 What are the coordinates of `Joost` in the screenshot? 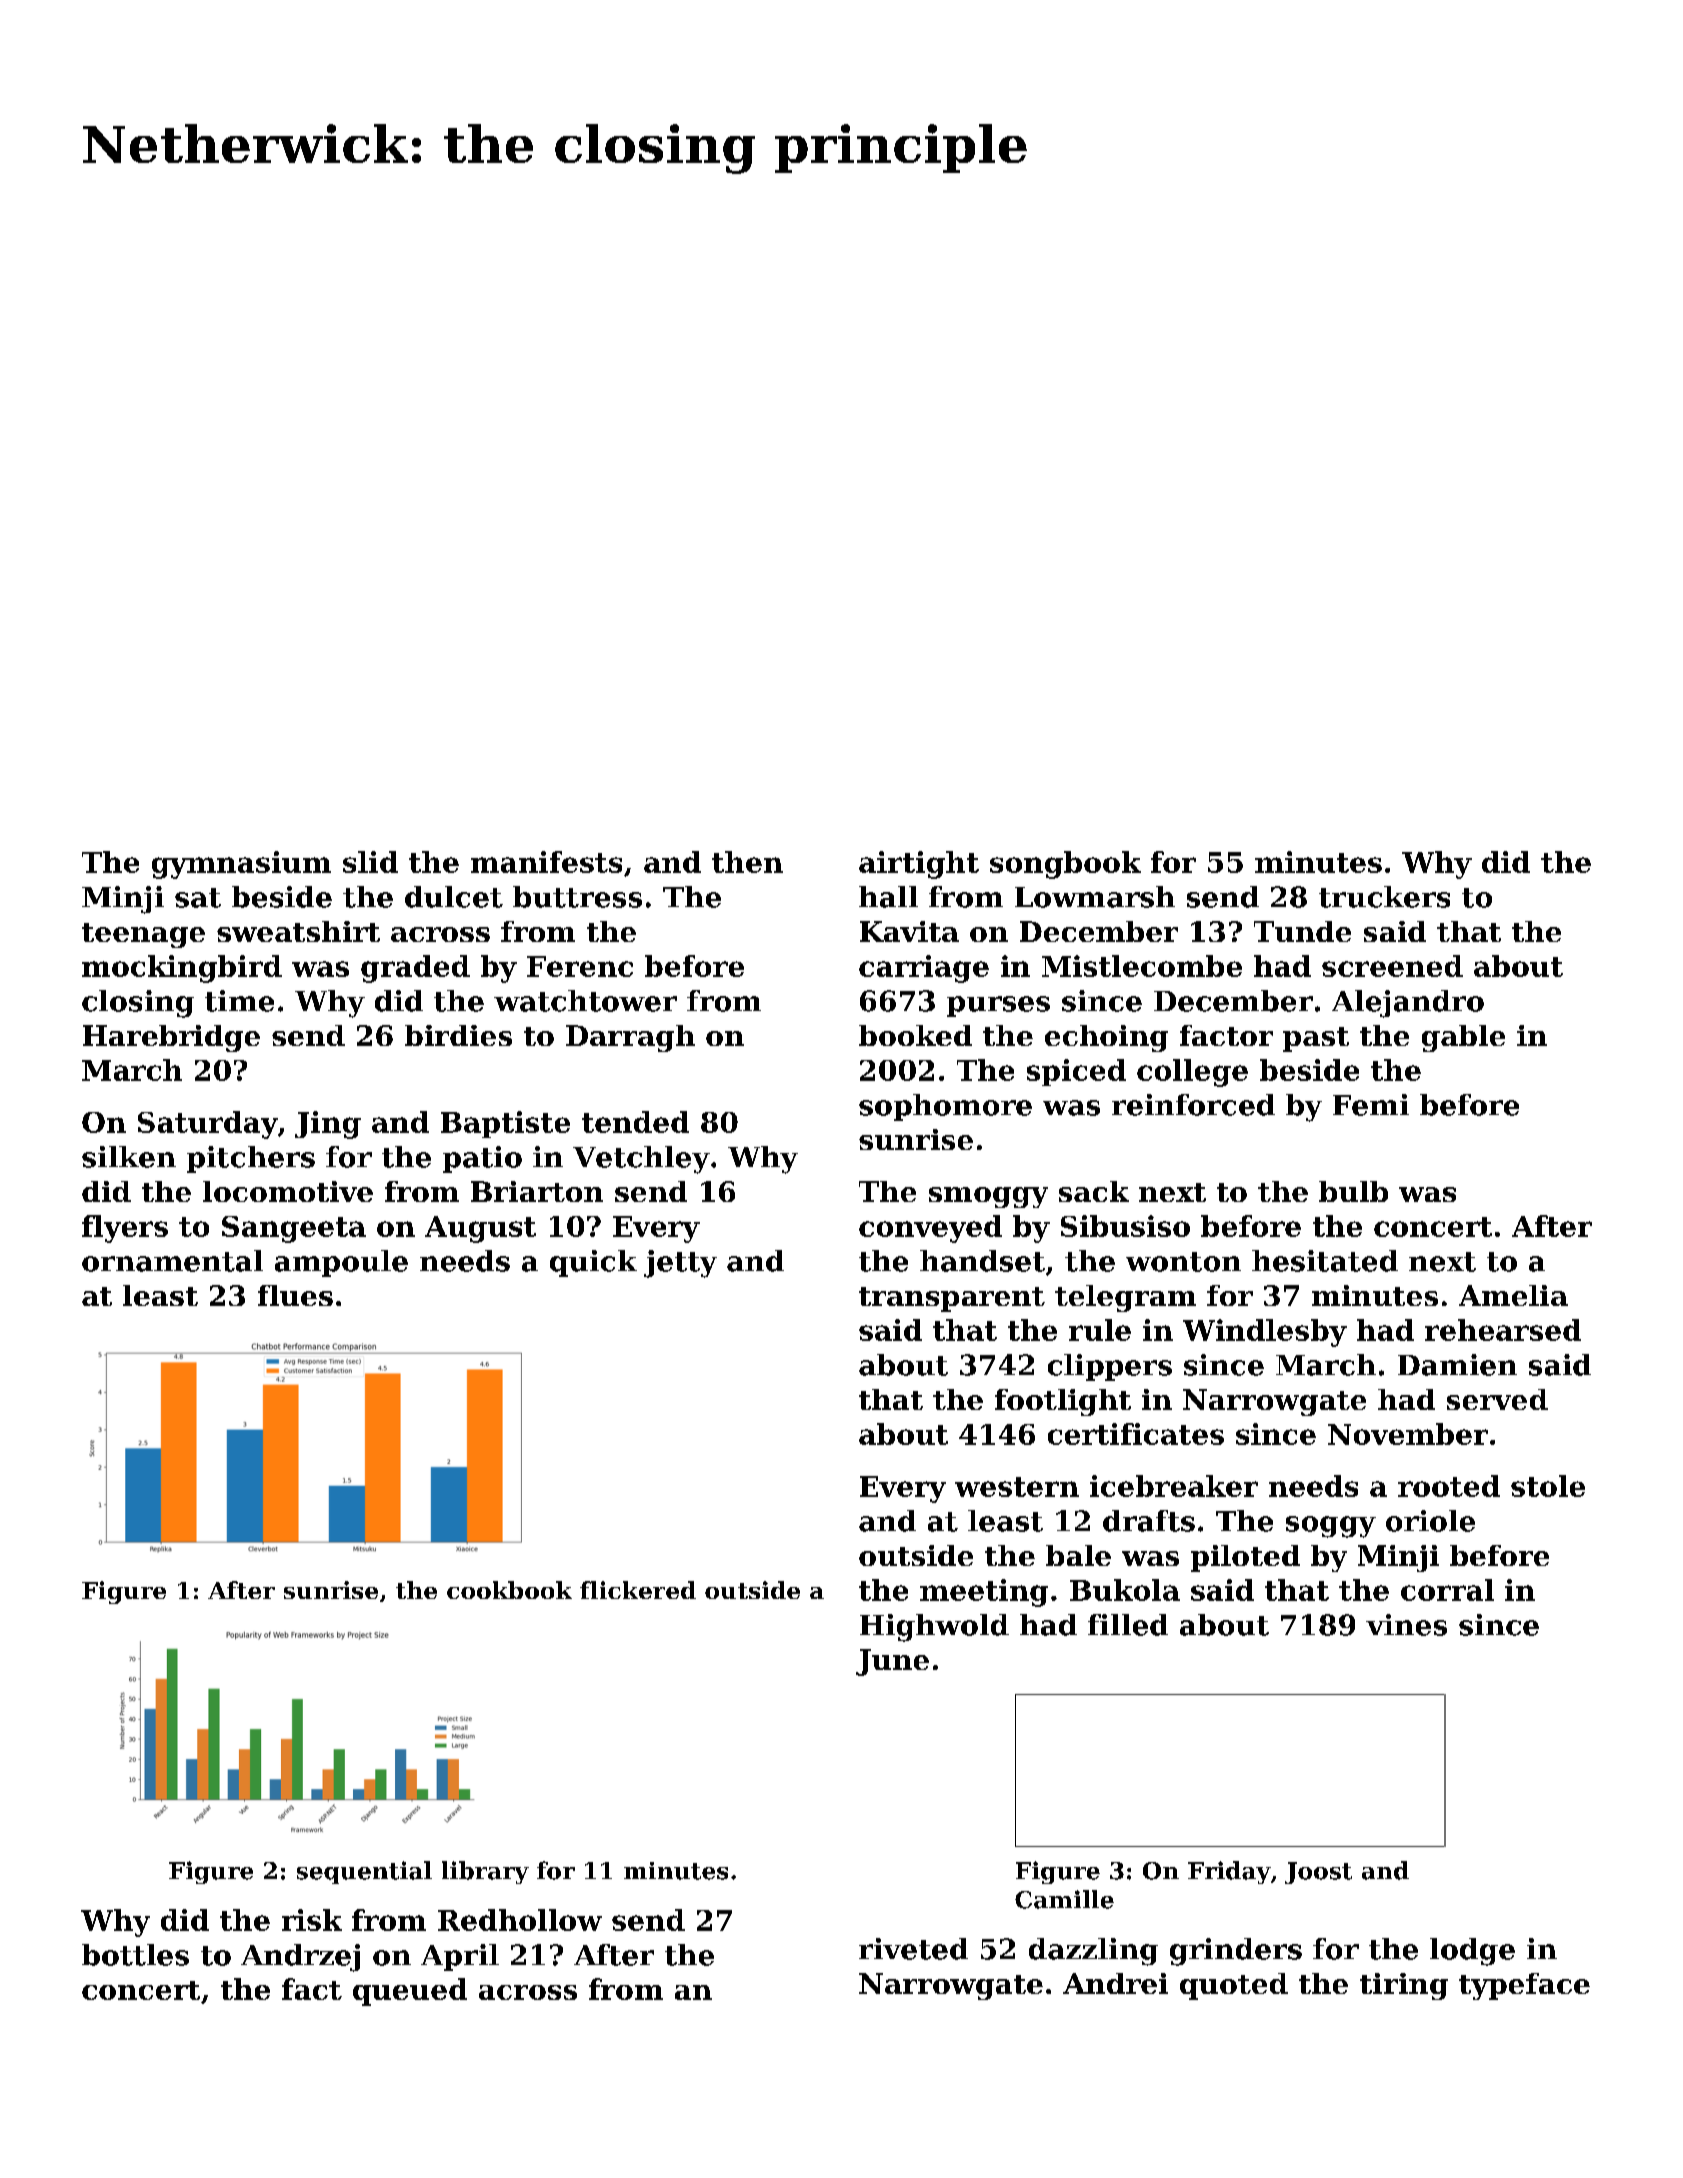 It's located at (1318, 1873).
